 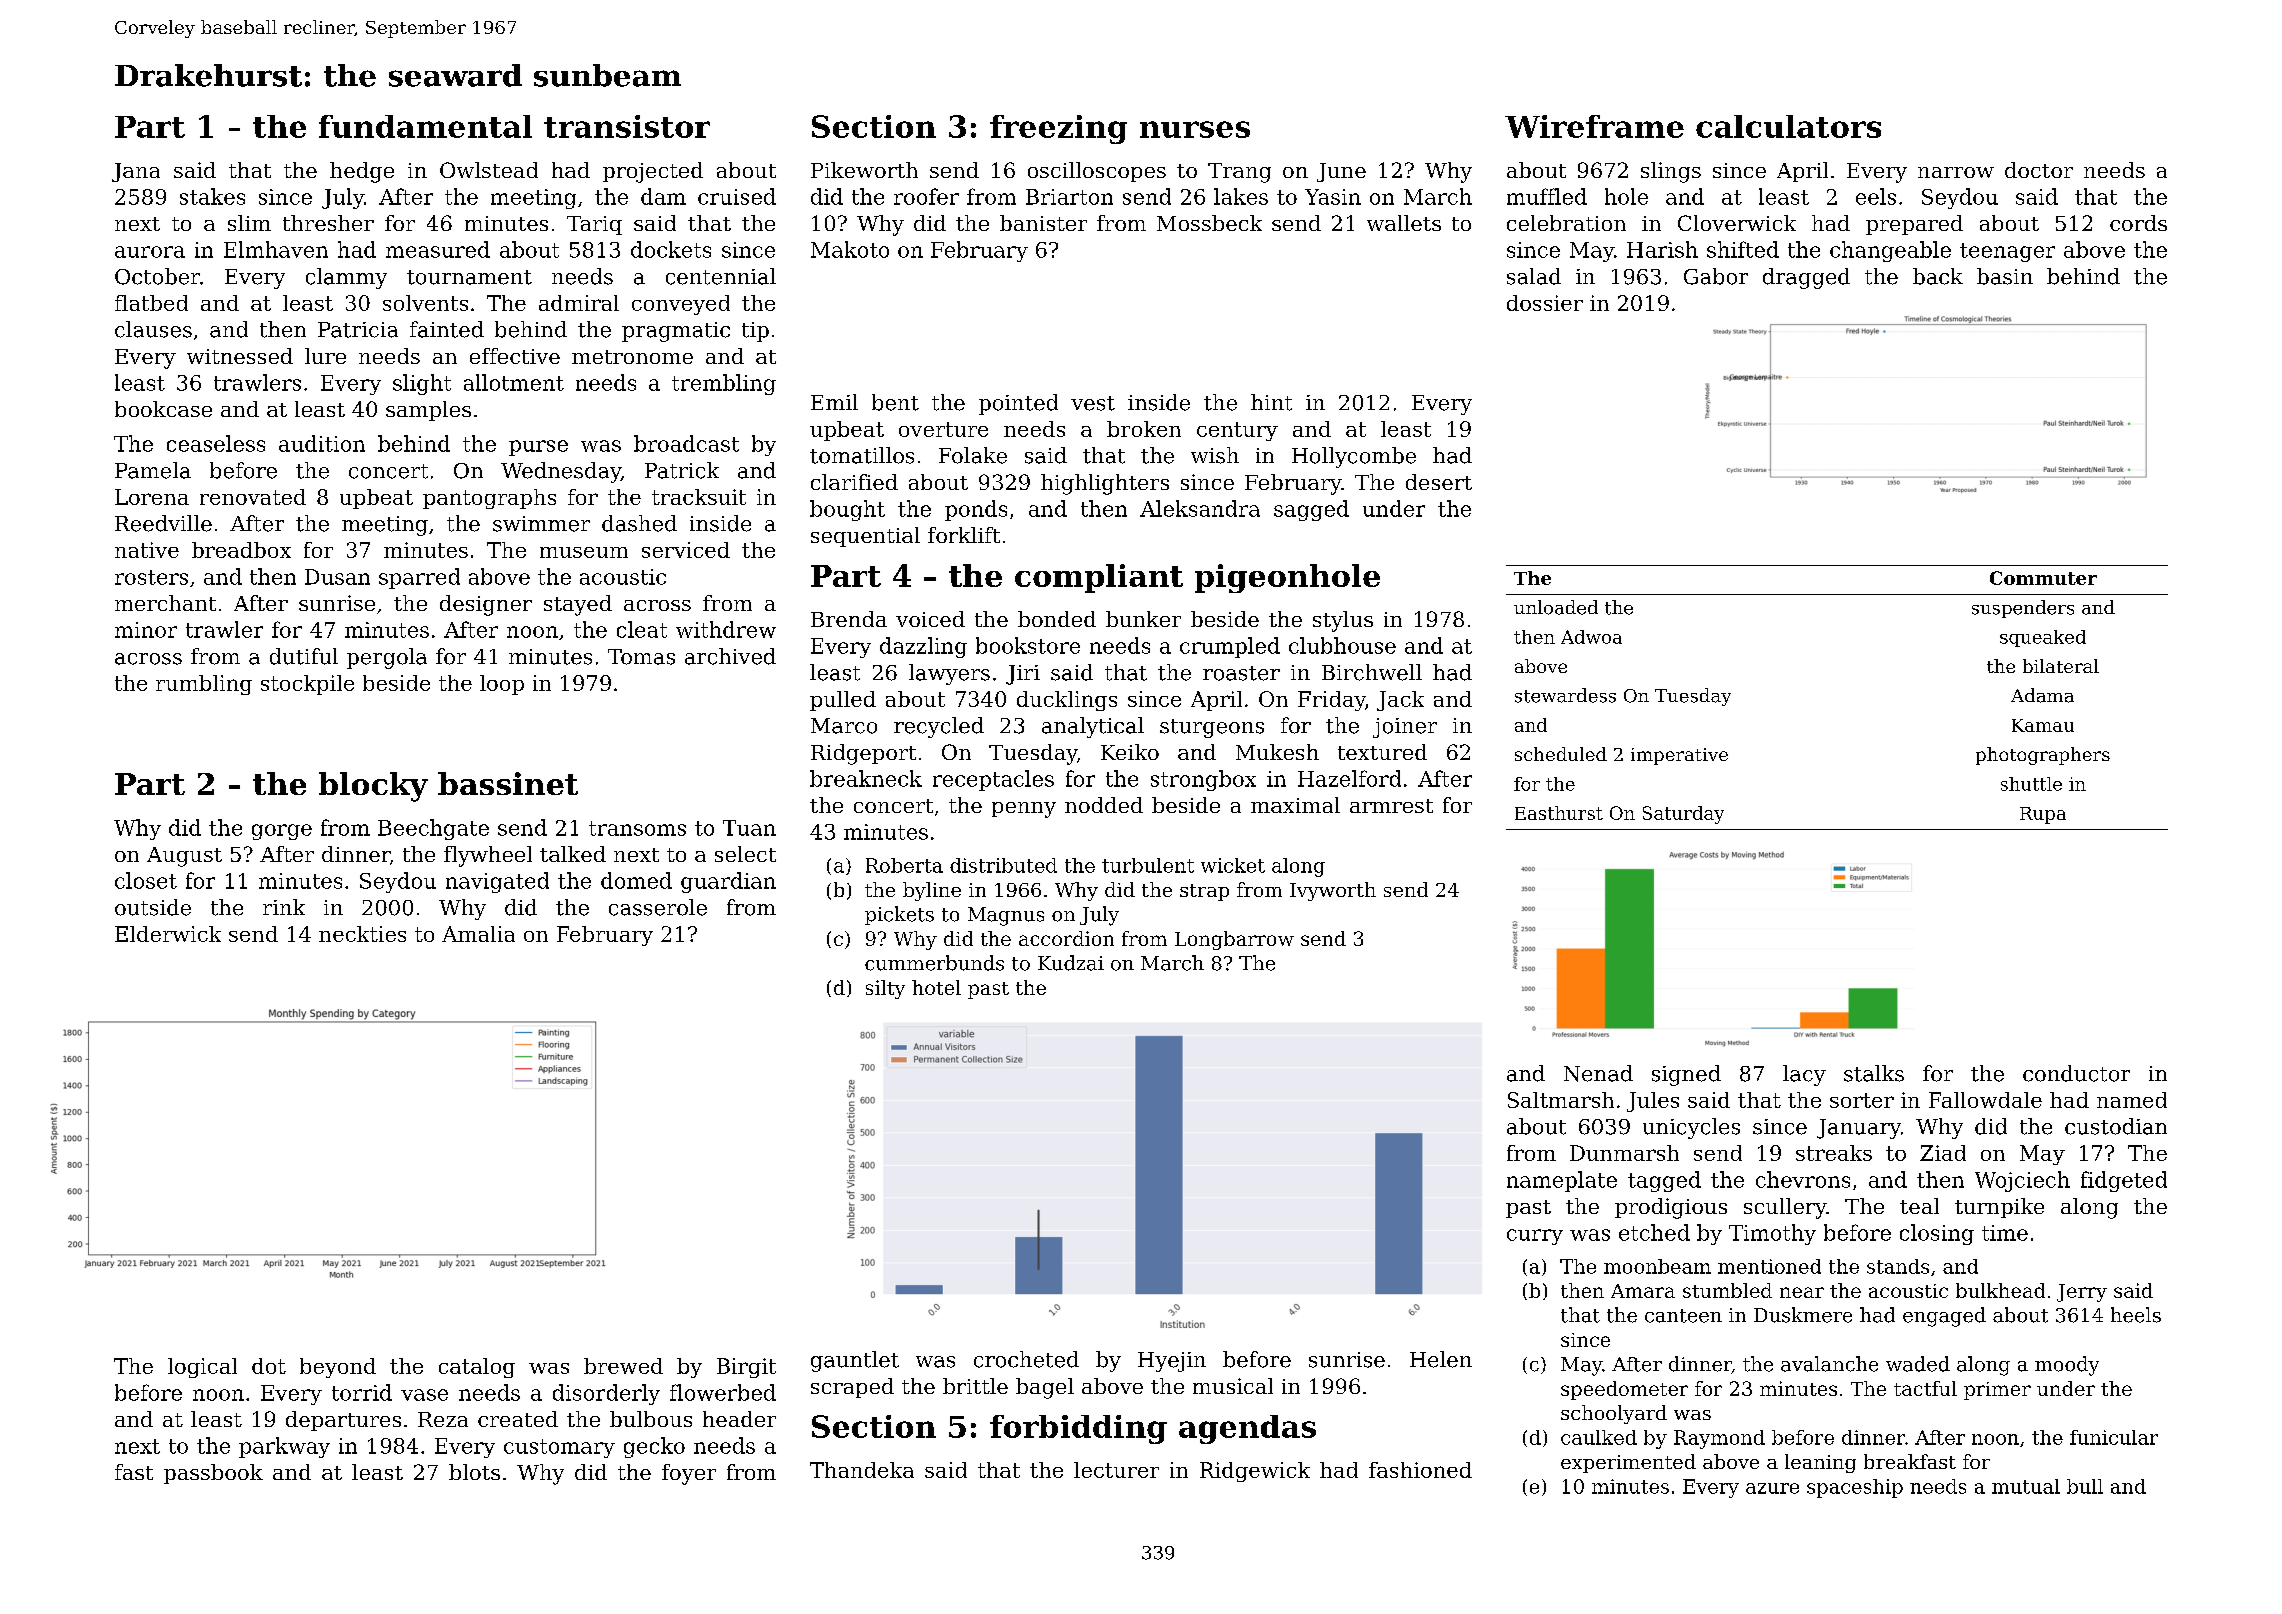 What do you see at coordinates (1547, 196) in the image?
I see `muffled` at bounding box center [1547, 196].
